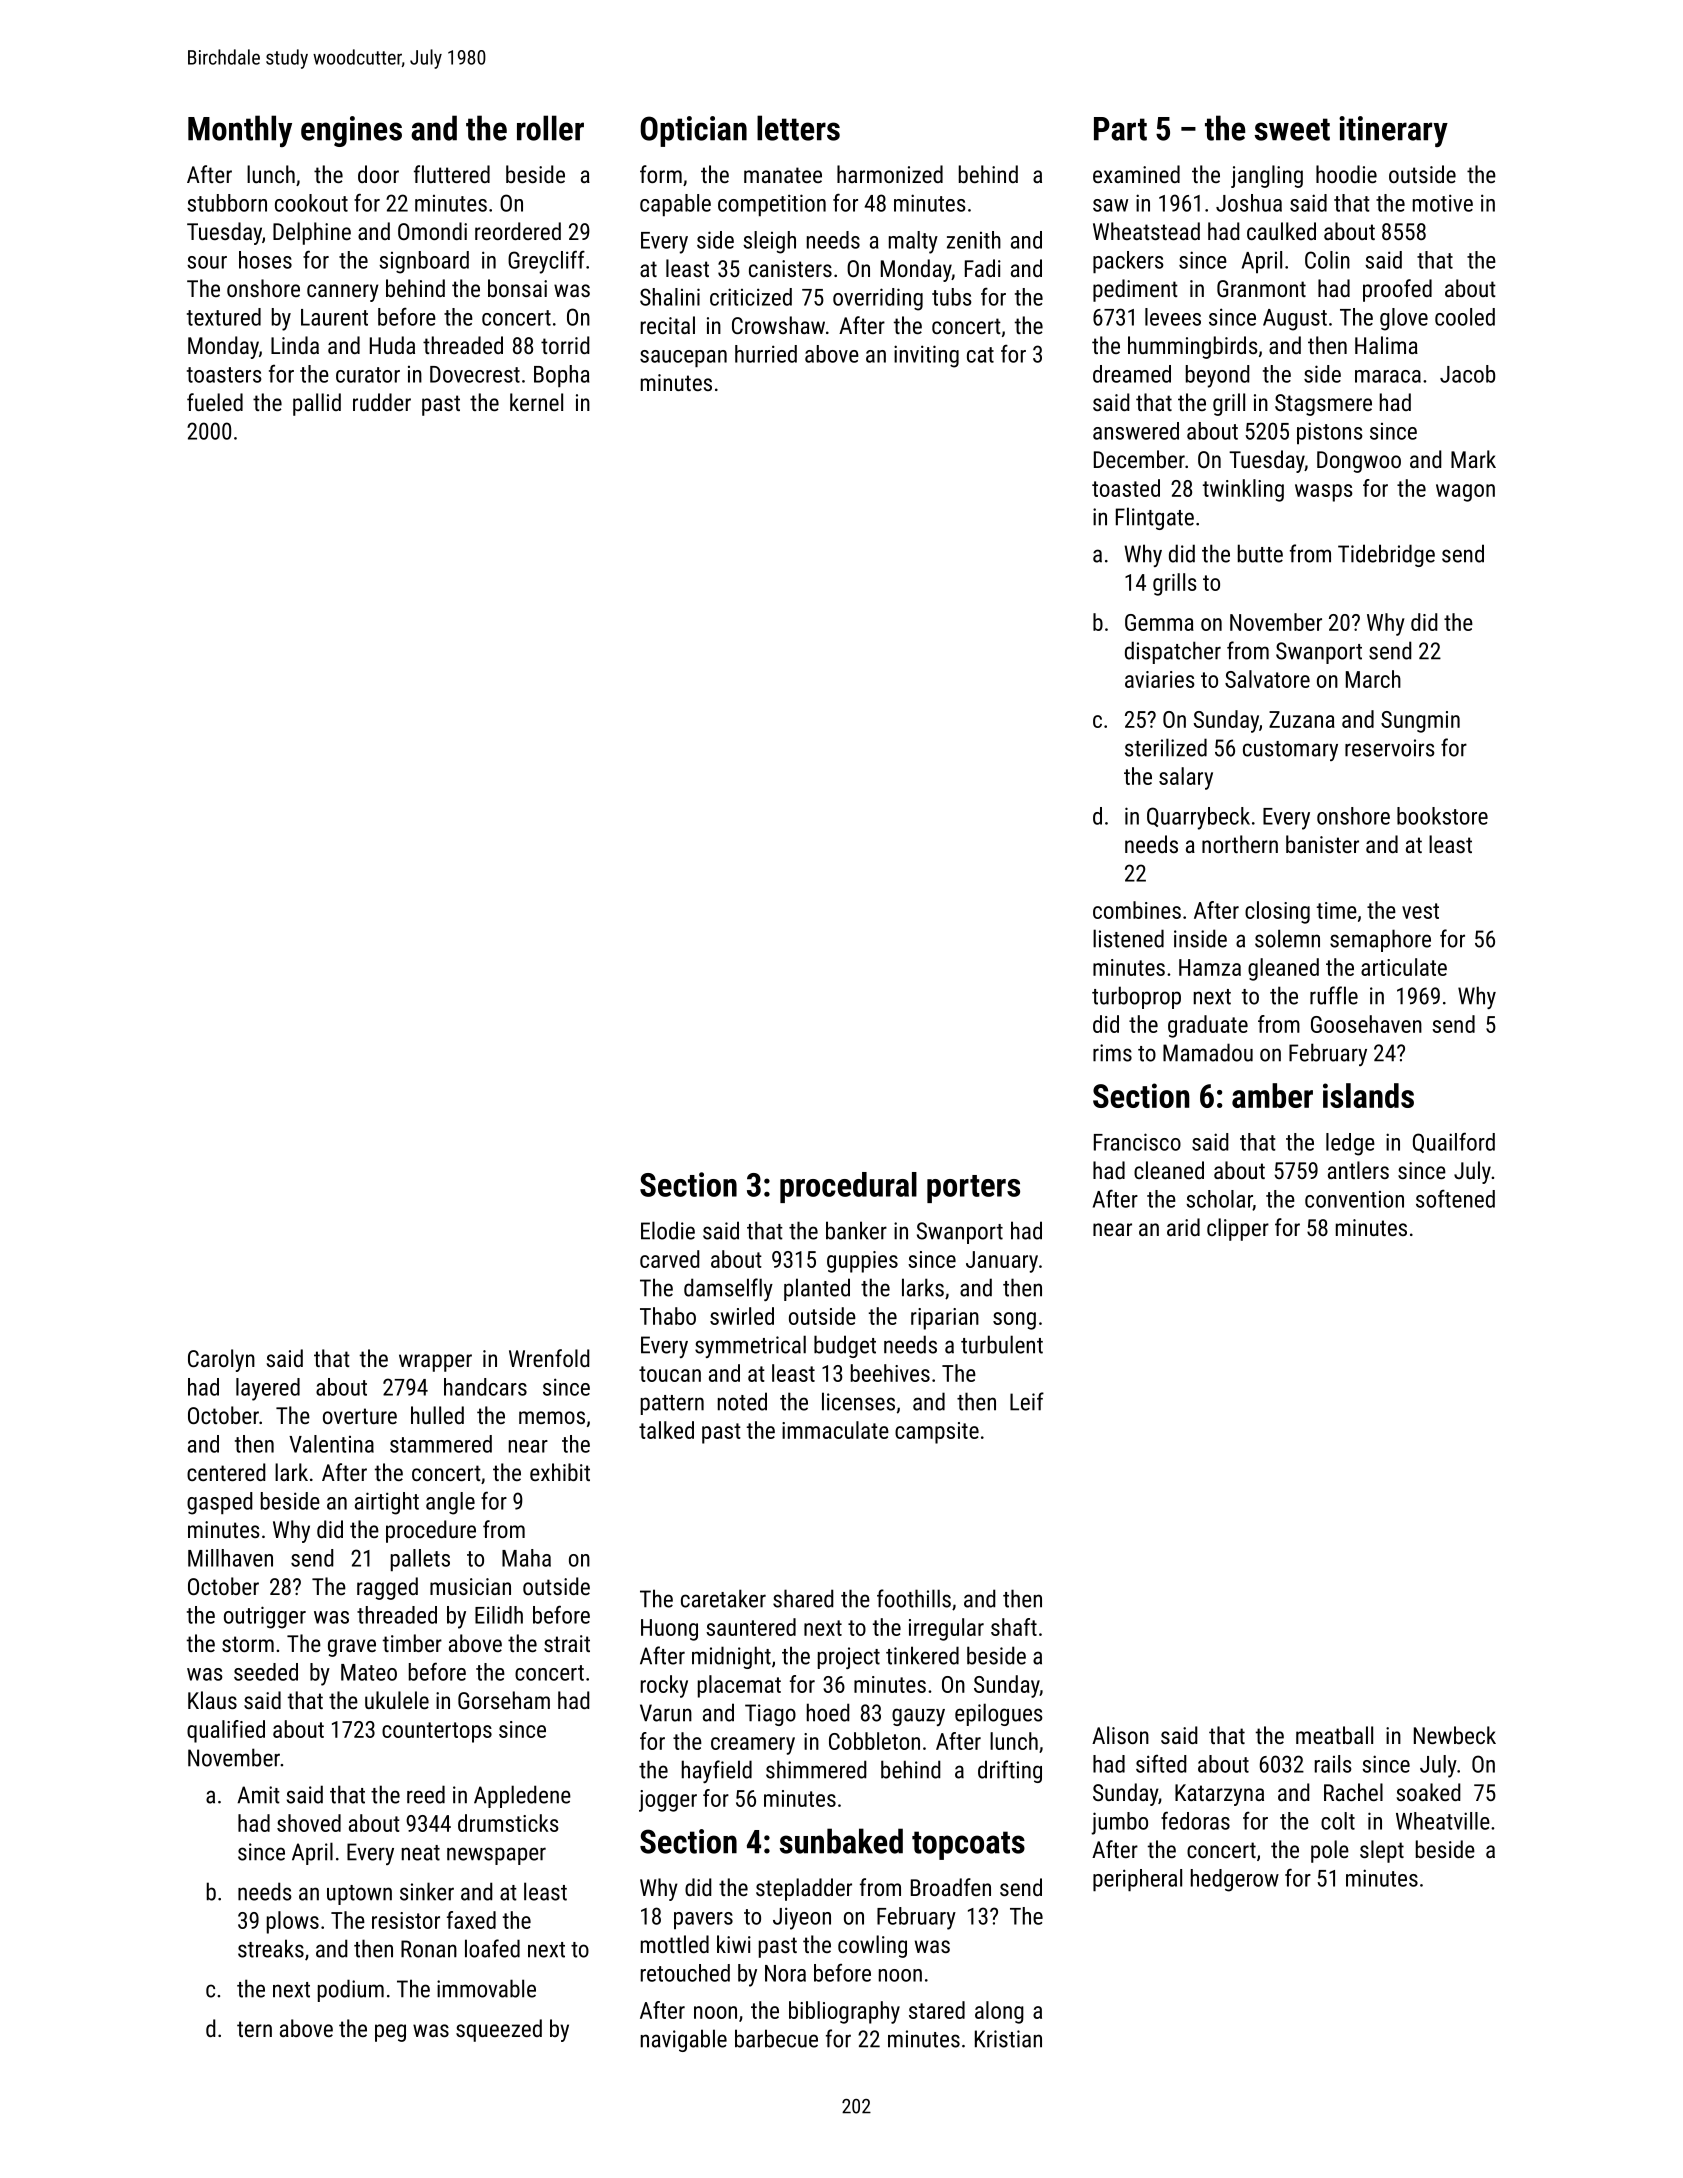 The image size is (1683, 2178). What do you see at coordinates (1120, 129) in the document?
I see `Part` at bounding box center [1120, 129].
